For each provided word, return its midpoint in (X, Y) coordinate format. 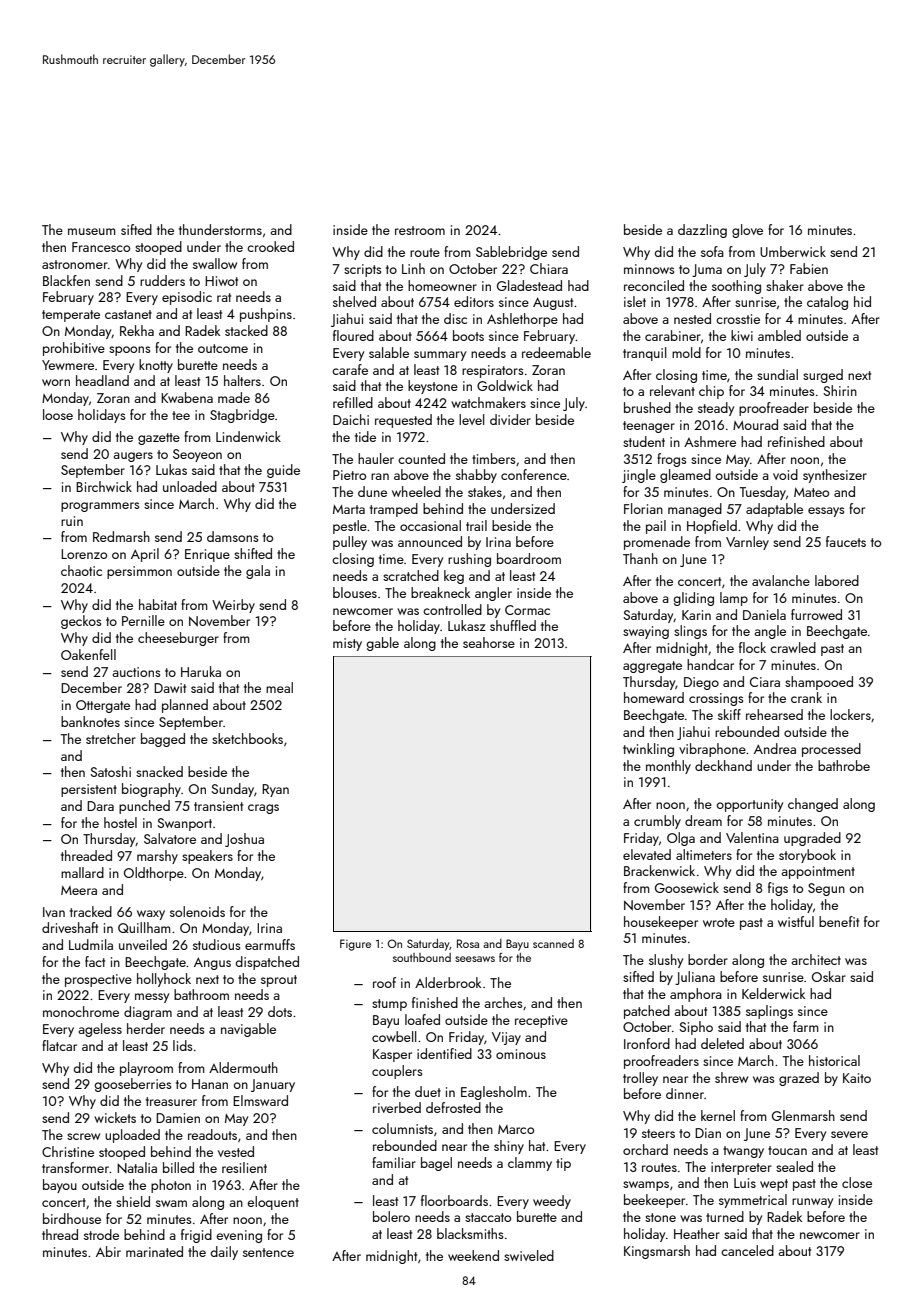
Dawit (170, 688)
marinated (154, 1251)
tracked (91, 911)
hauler (376, 458)
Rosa (468, 943)
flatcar (59, 1045)
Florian (643, 508)
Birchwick (104, 486)
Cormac (527, 610)
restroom (420, 230)
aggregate (652, 667)
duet (428, 1091)
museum (92, 231)
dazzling (702, 231)
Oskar (829, 976)
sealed (794, 1166)
